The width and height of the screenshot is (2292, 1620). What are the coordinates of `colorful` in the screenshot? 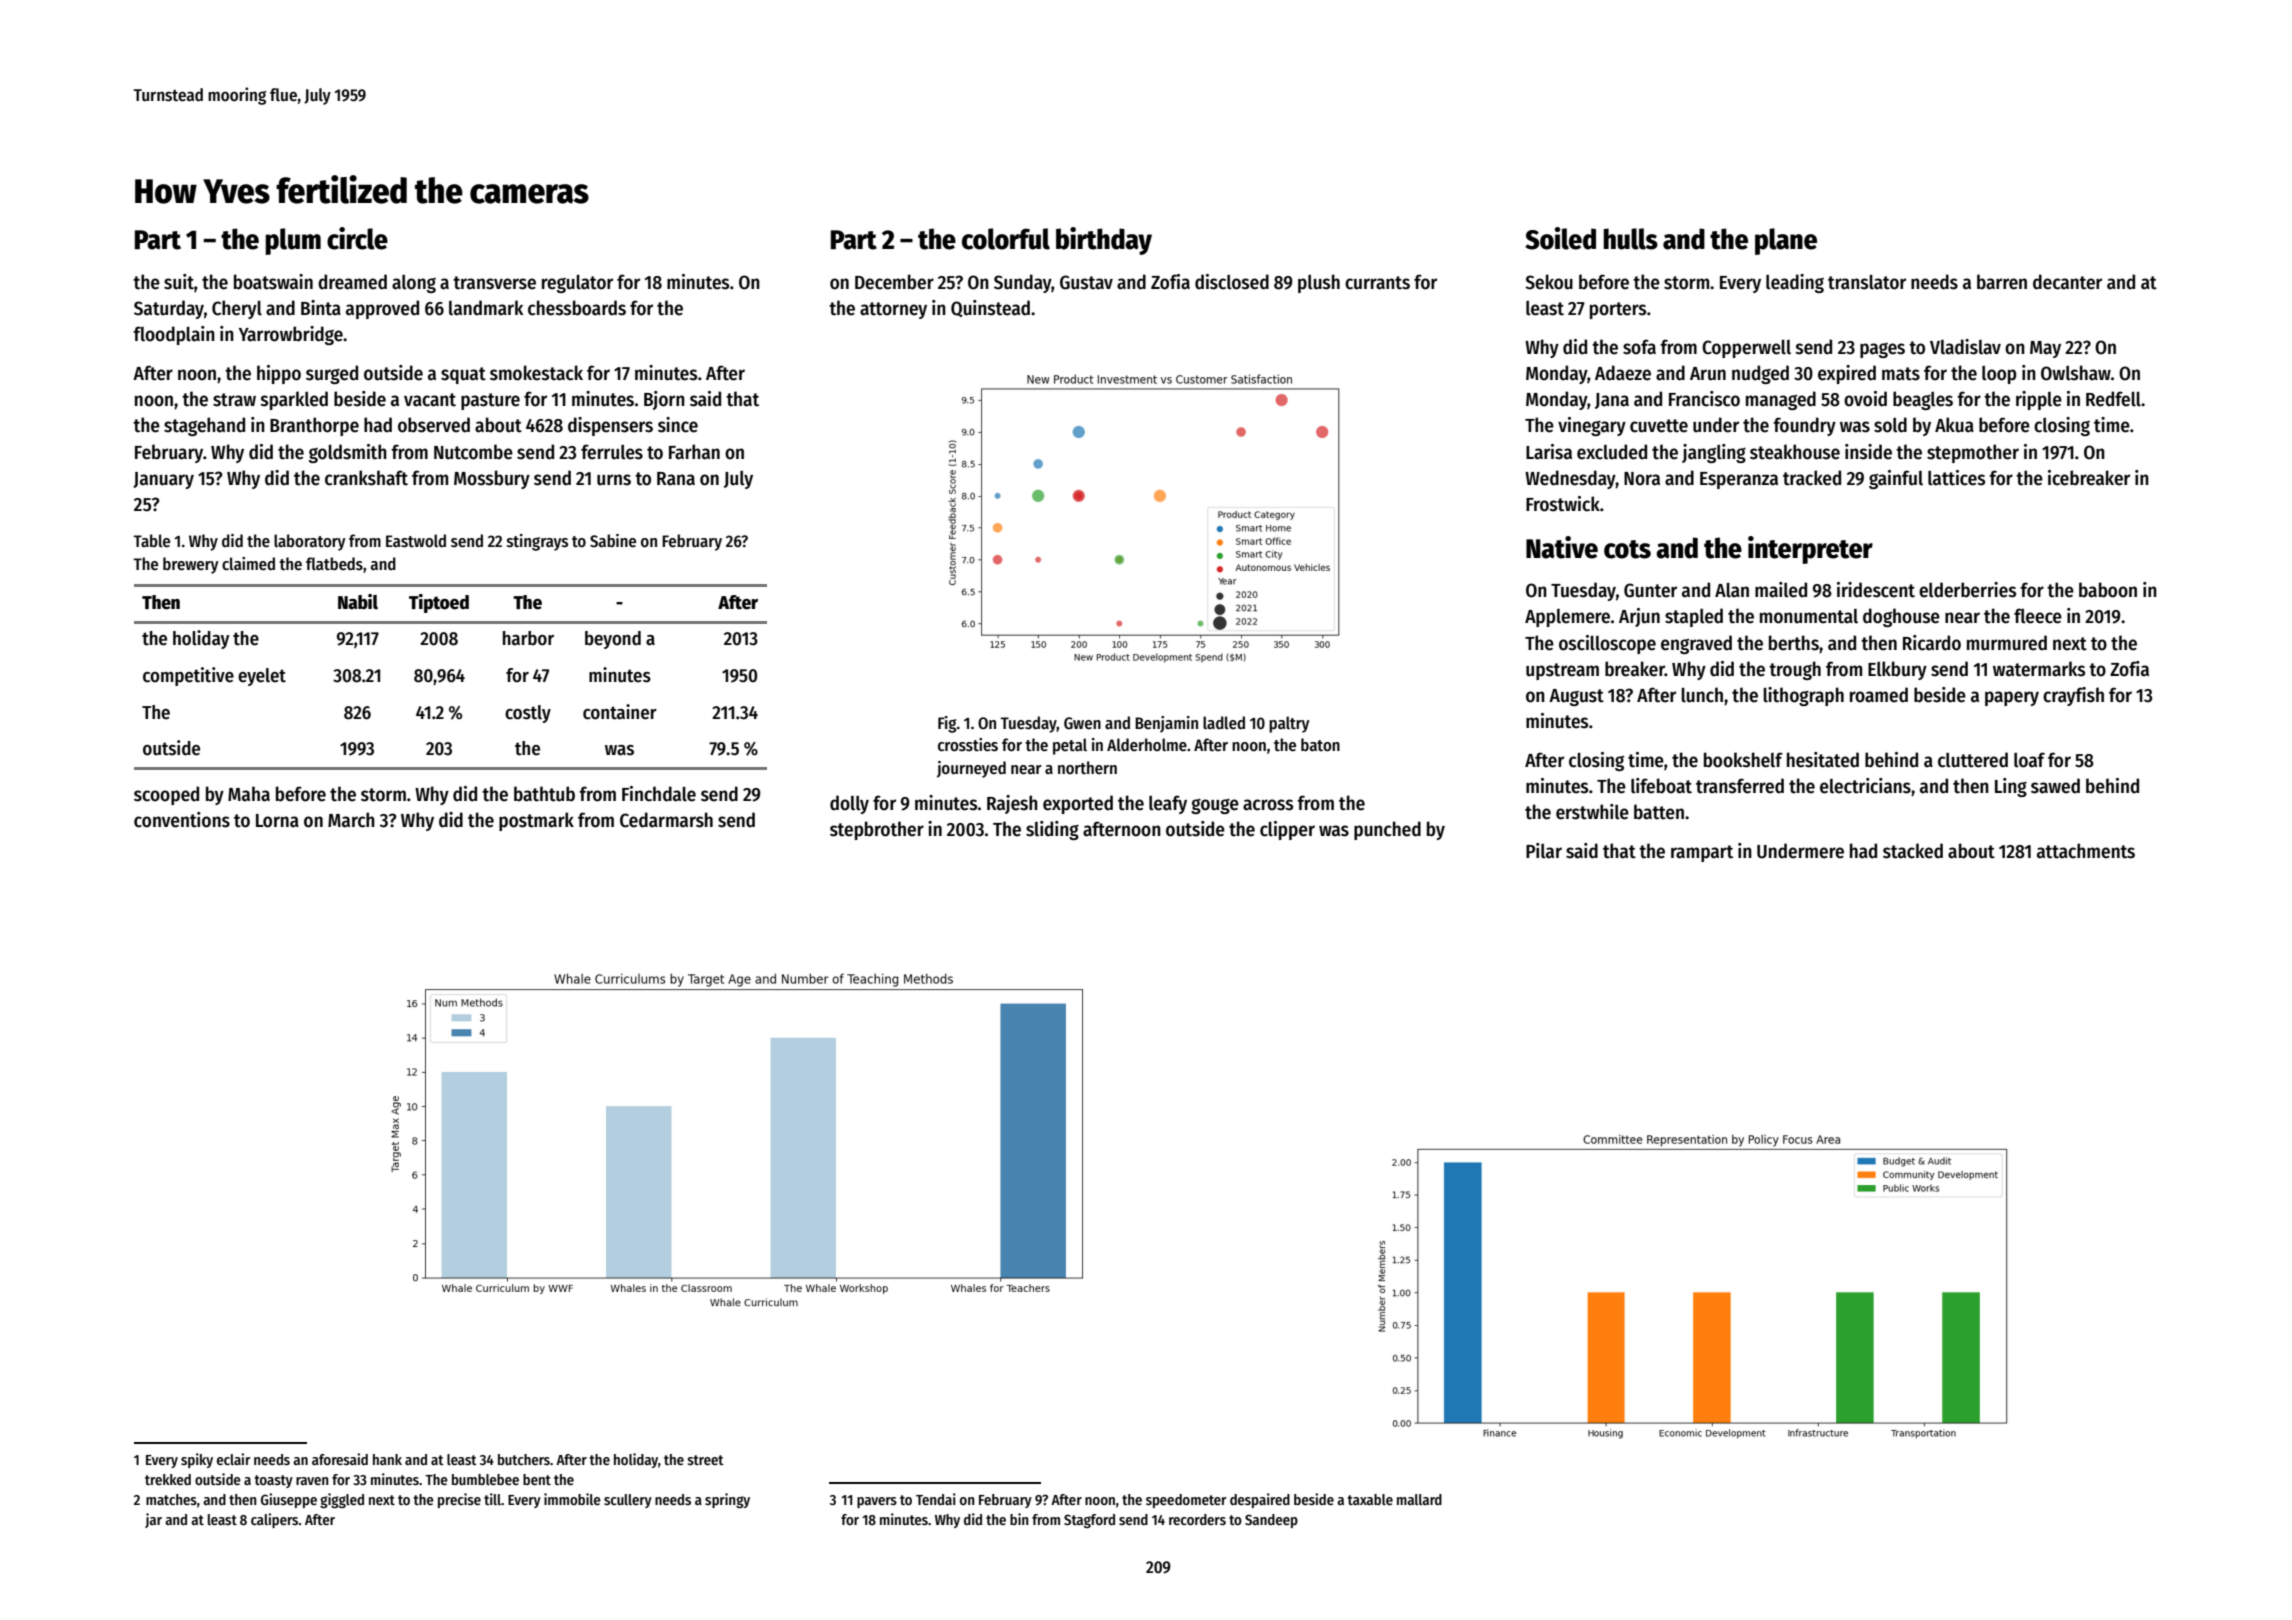 It's located at (1006, 239).
